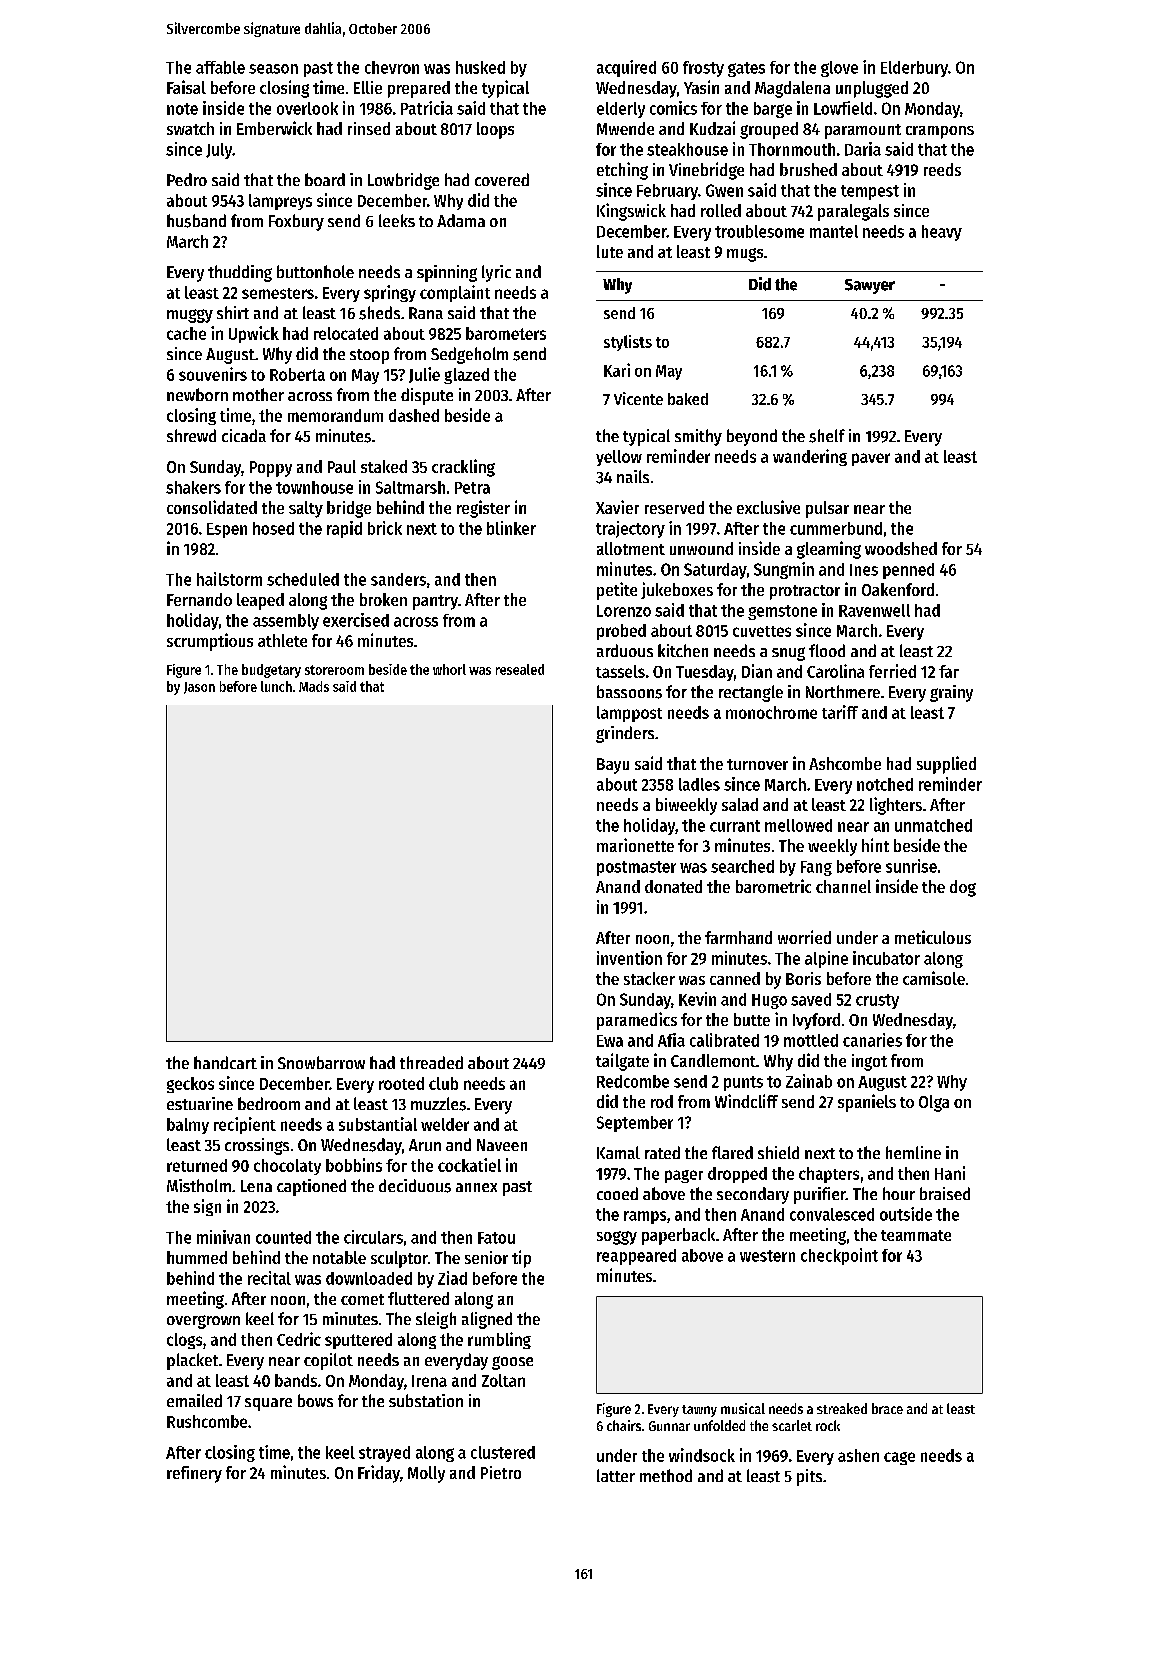 The image size is (1149, 1665). What do you see at coordinates (875, 845) in the document?
I see `hint` at bounding box center [875, 845].
